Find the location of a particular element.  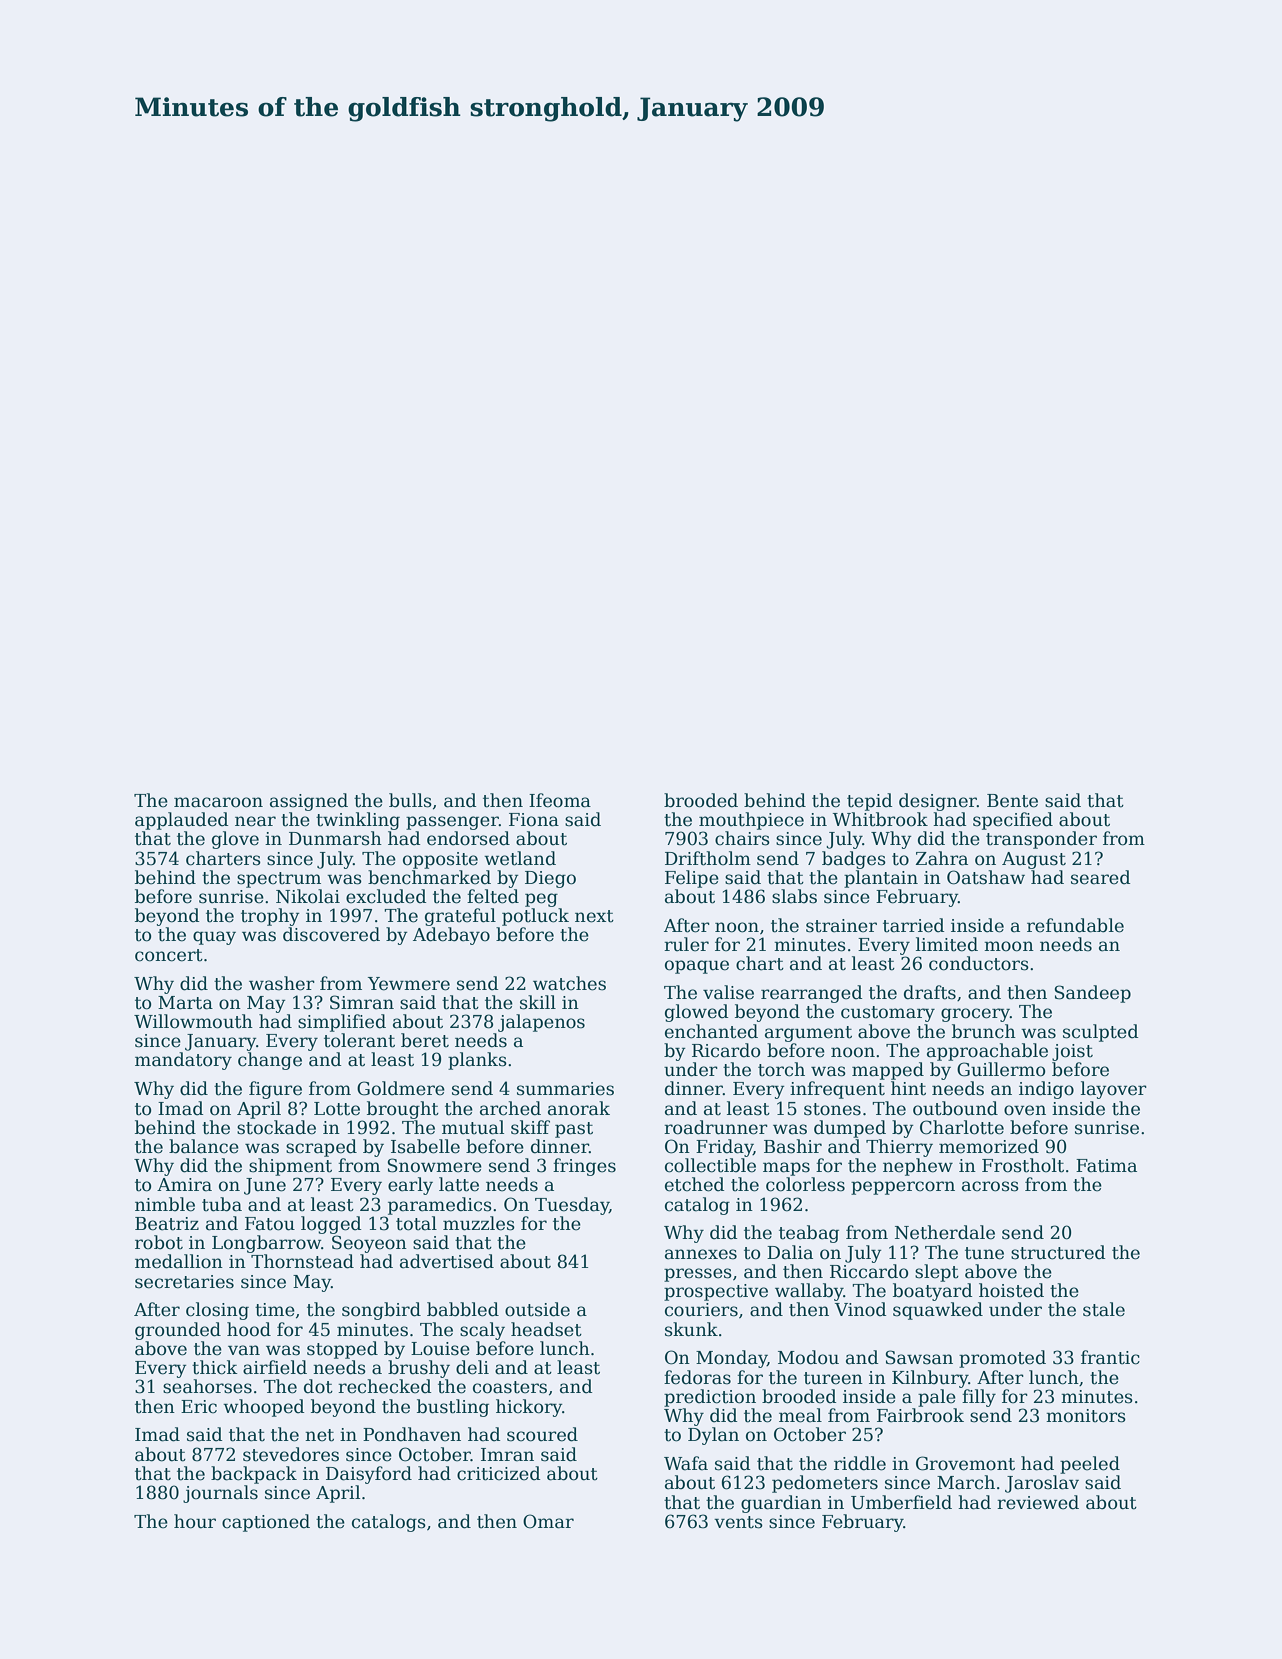

vents is located at coordinates (738, 1522).
